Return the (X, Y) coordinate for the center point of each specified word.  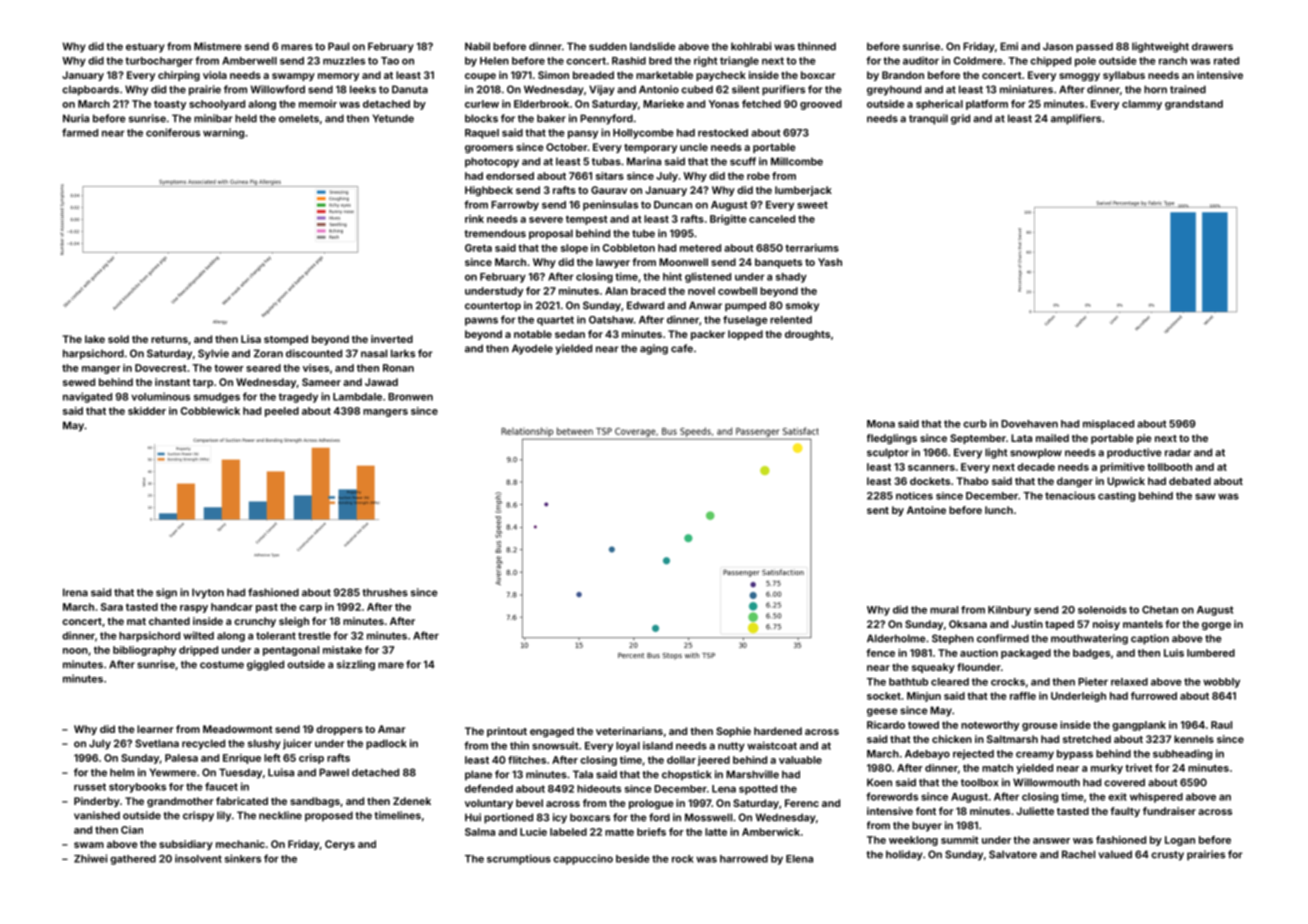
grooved (821, 105)
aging (654, 349)
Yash (830, 262)
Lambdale (357, 397)
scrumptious (519, 859)
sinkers (243, 858)
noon (75, 651)
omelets (299, 118)
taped (1059, 625)
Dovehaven (1029, 424)
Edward (645, 305)
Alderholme (896, 638)
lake (95, 339)
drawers (1212, 46)
